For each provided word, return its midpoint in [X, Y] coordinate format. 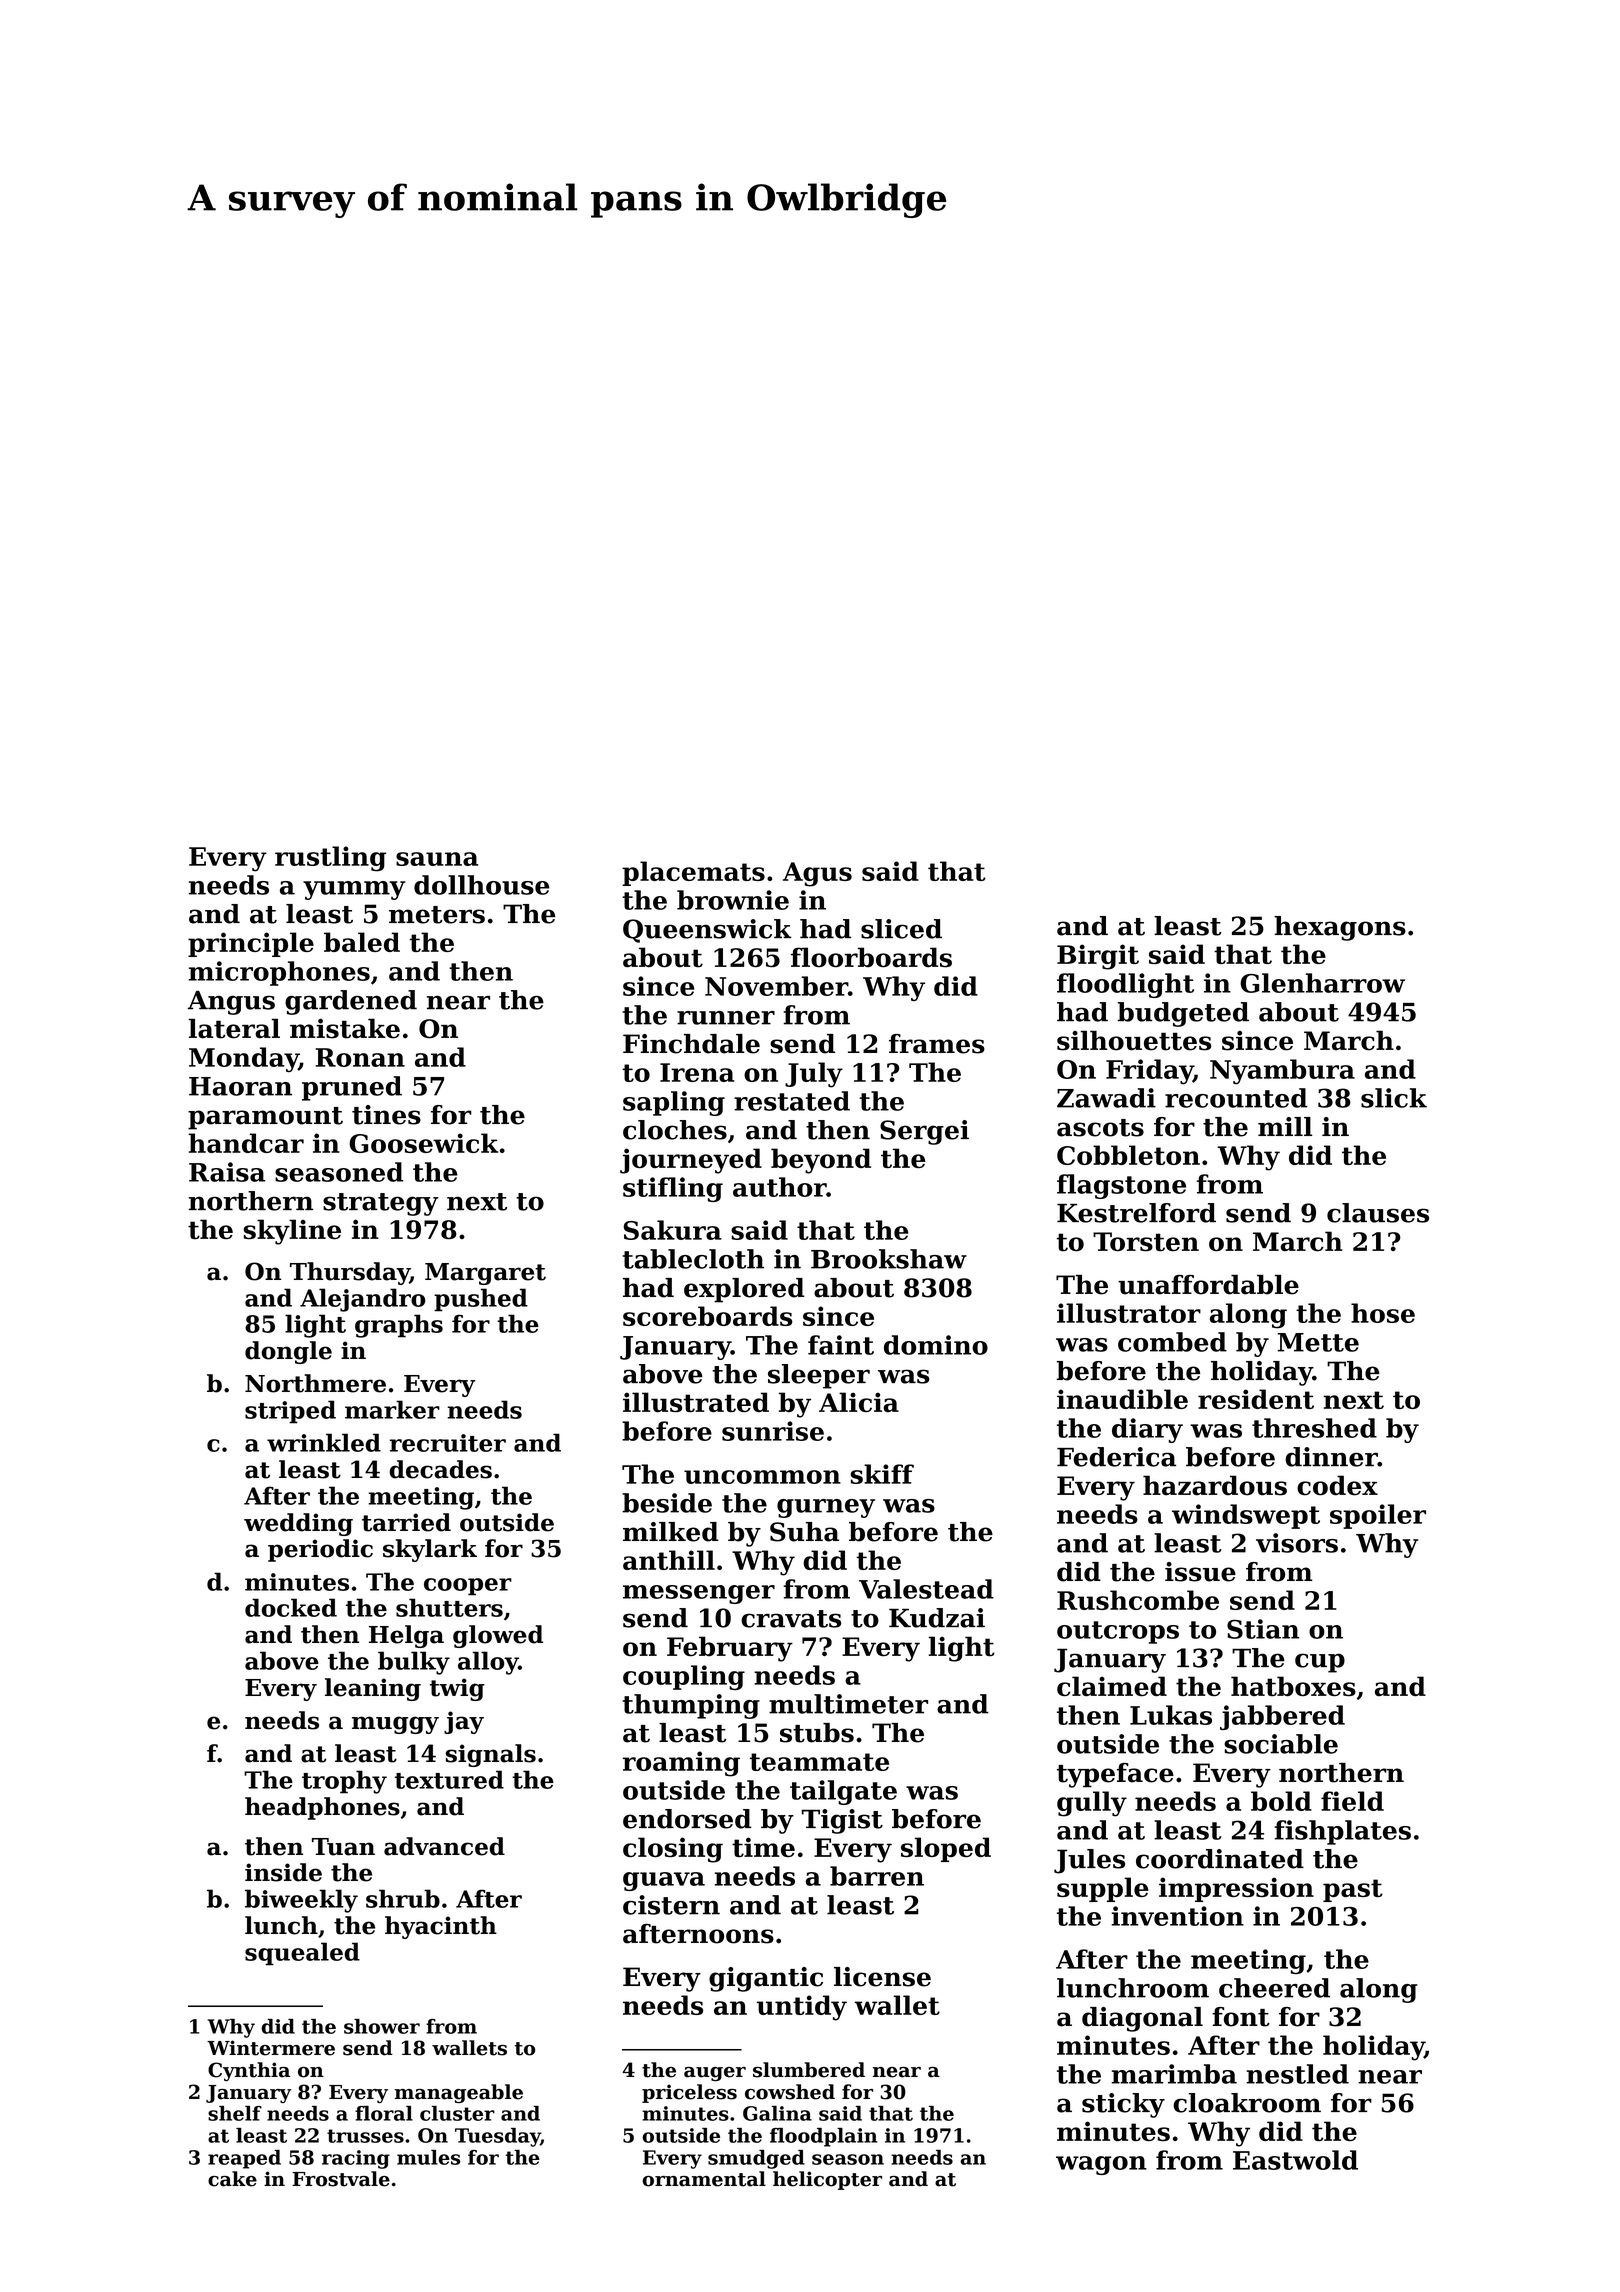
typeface [1115, 1775]
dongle [288, 1352]
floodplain [824, 2137]
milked [671, 1532]
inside [283, 1872]
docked [291, 1607]
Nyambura [1282, 1072]
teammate [819, 1762]
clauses [1378, 1213]
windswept [1246, 1516]
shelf [235, 2113]
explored [744, 1290]
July [814, 1075]
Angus [231, 1003]
